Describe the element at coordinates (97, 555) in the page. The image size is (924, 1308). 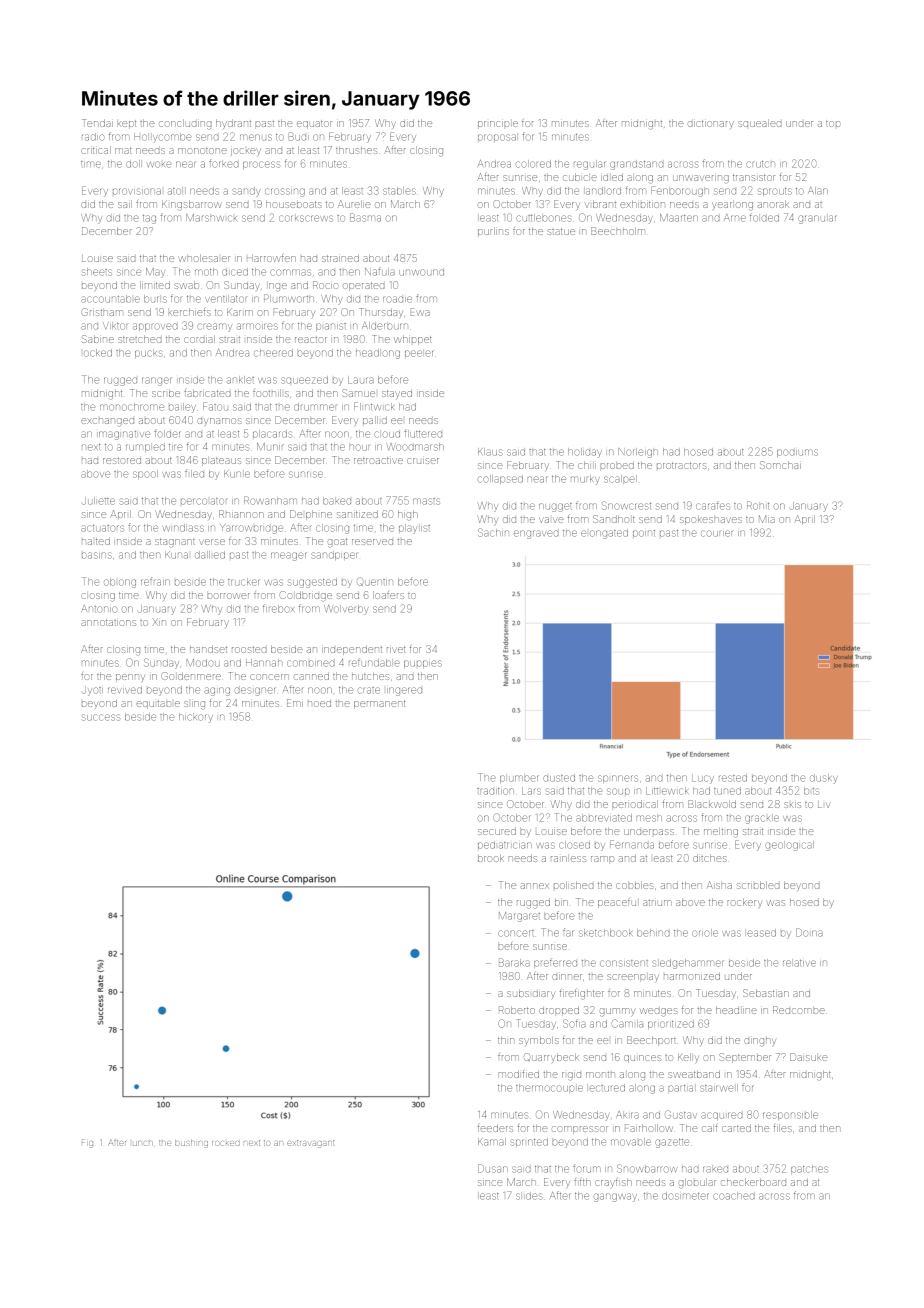
I see `basins` at that location.
